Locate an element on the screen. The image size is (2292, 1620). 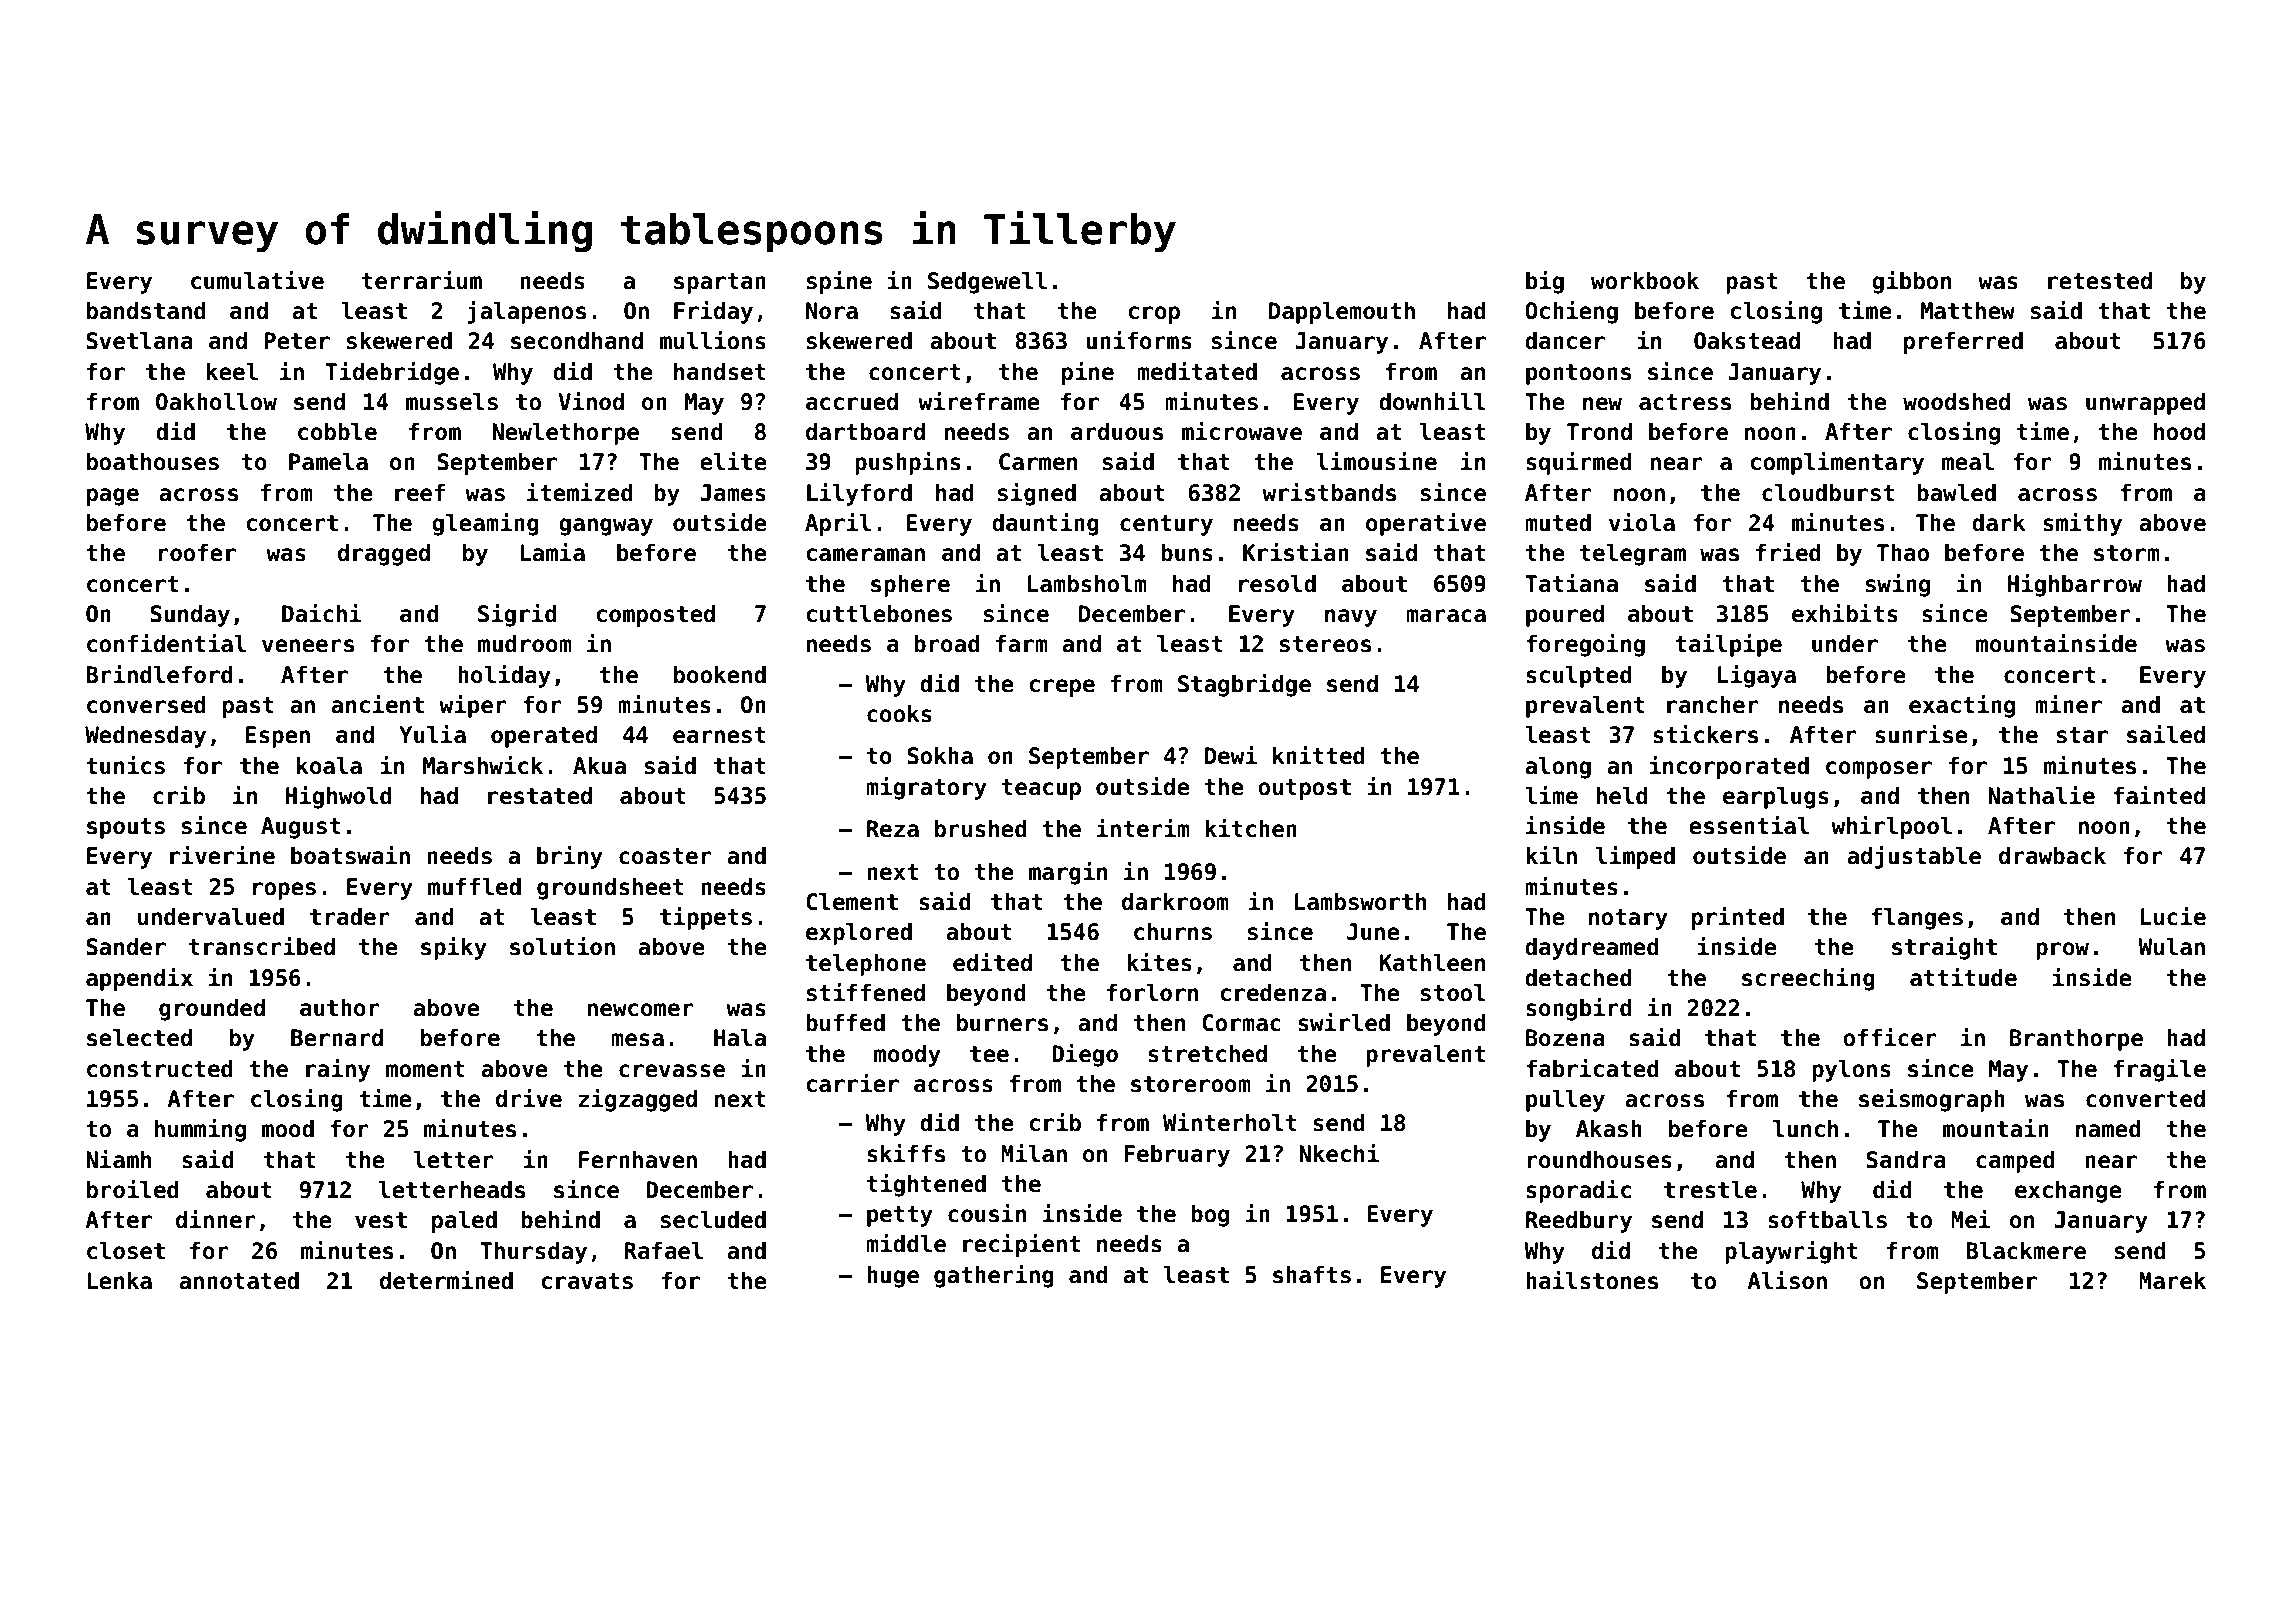
retested is located at coordinates (2100, 281).
